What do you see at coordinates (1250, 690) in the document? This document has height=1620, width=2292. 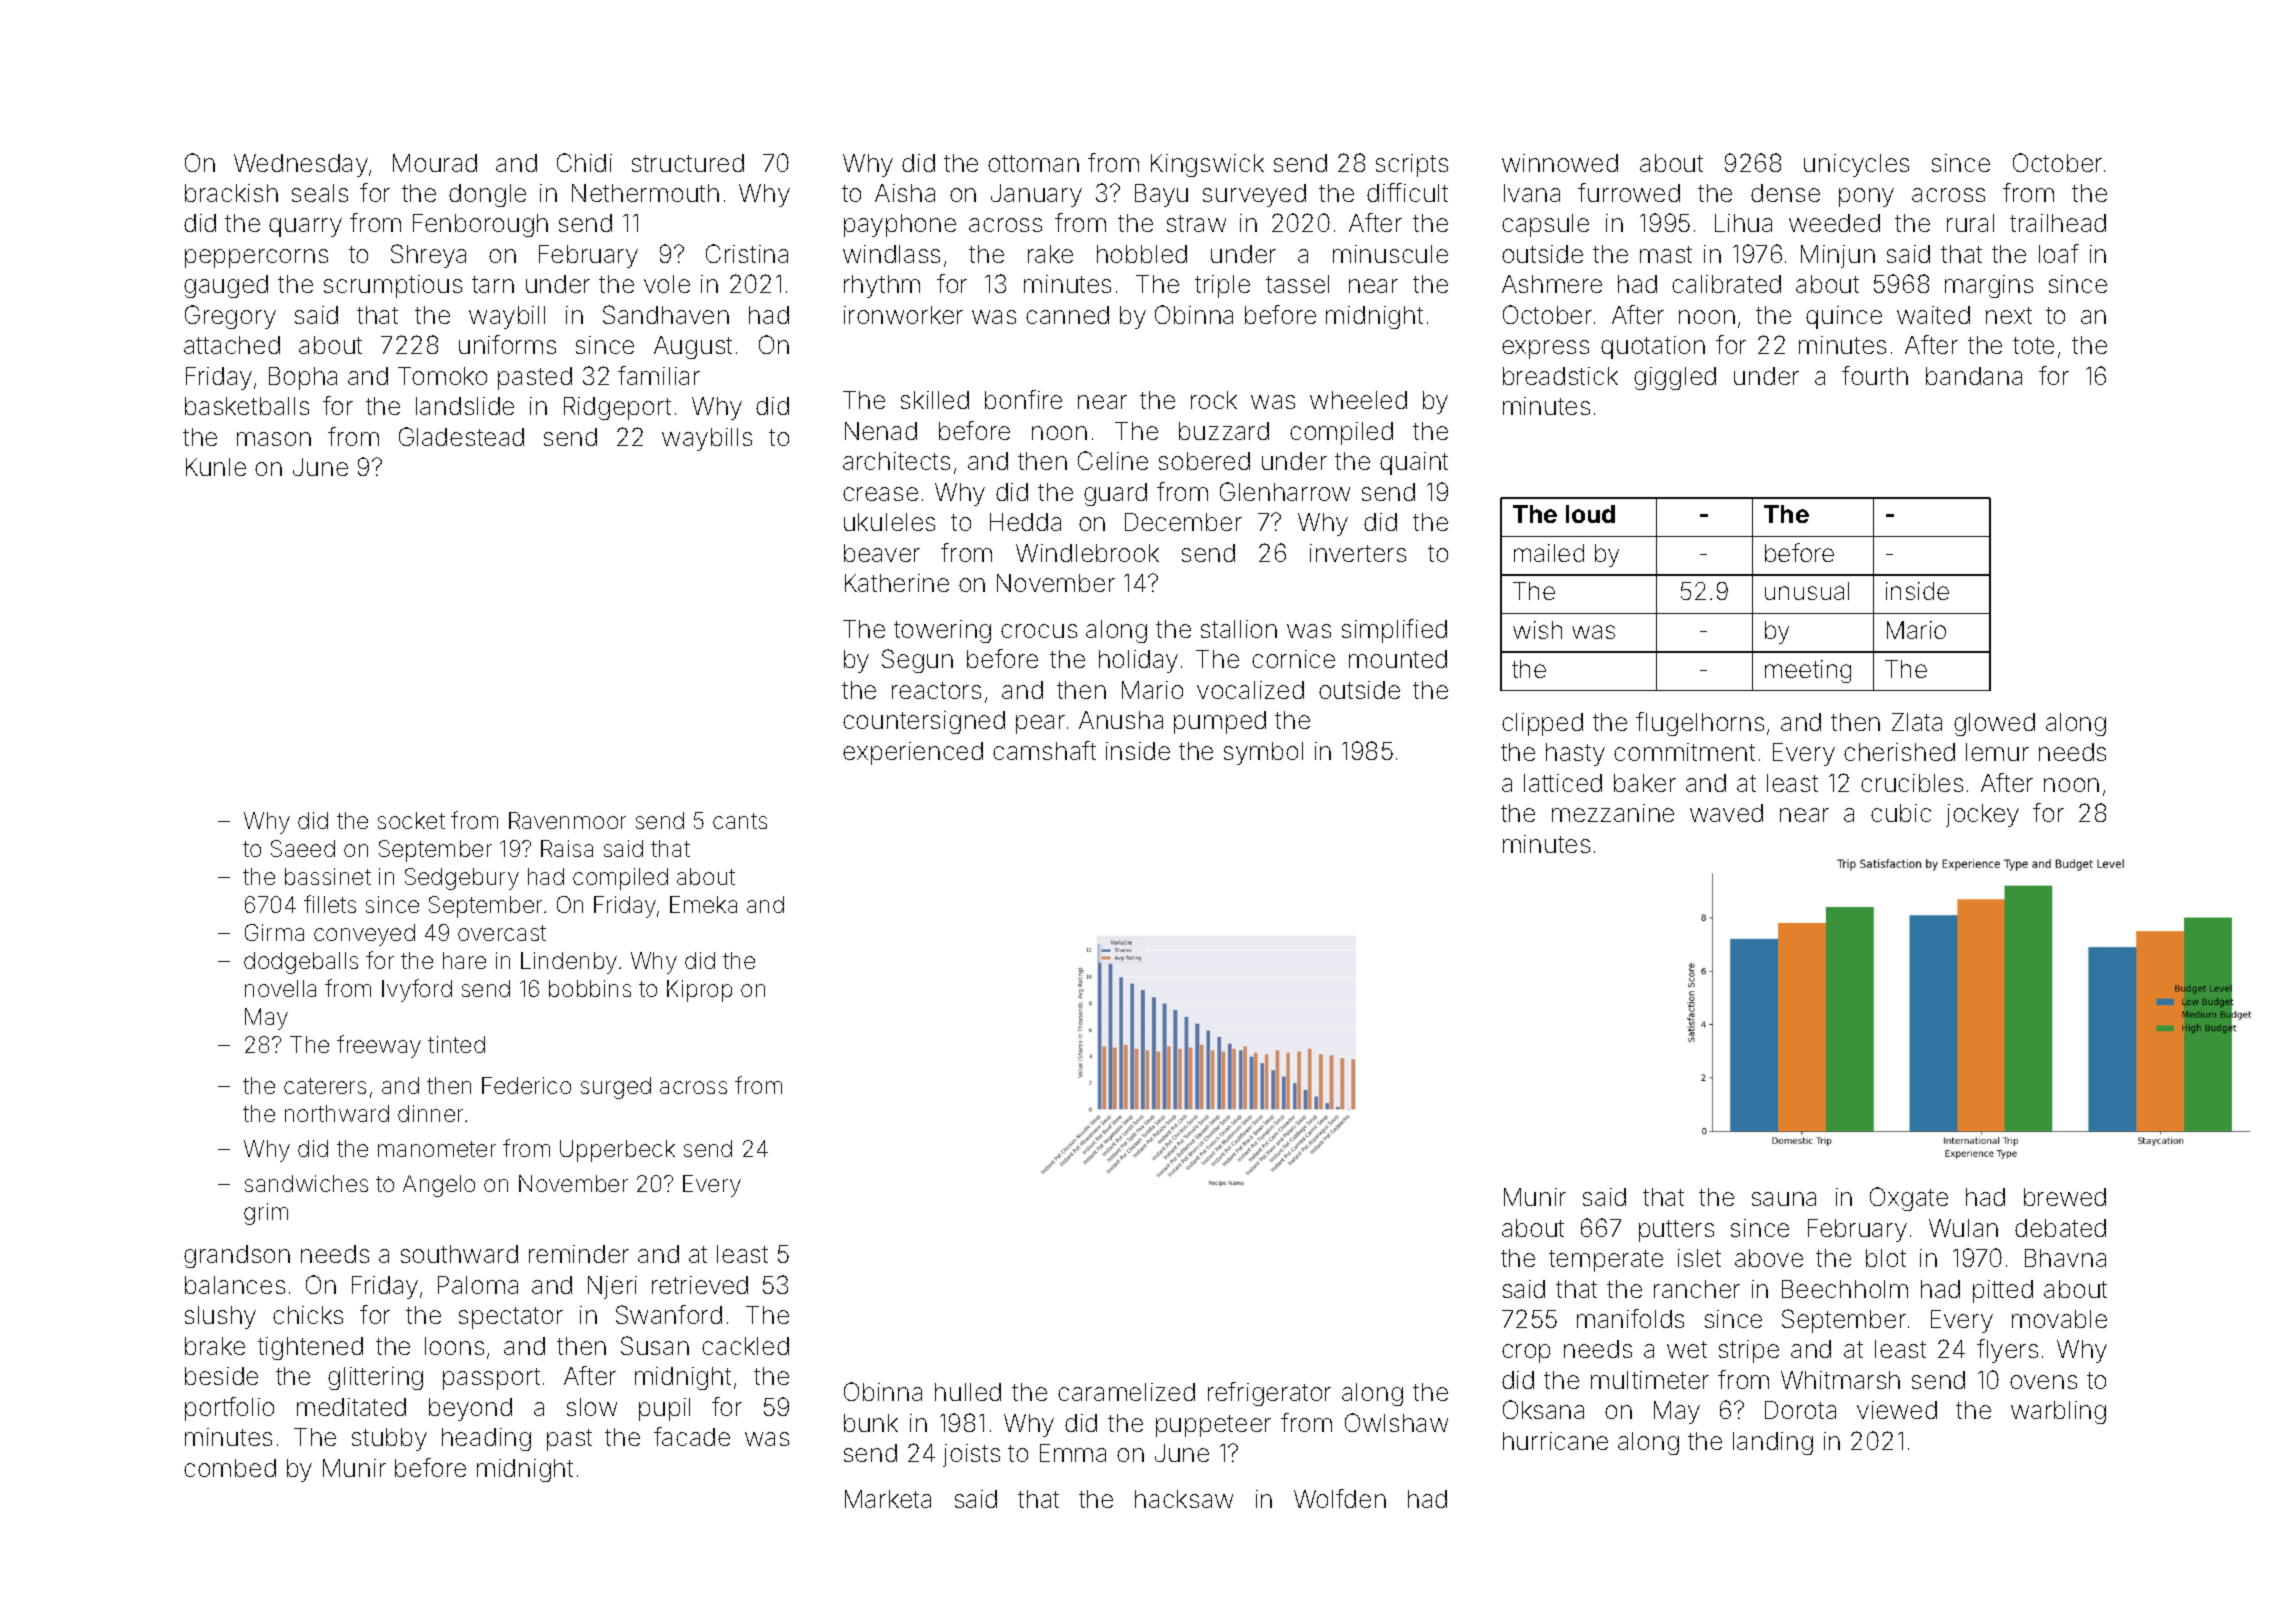 I see `vocalized` at bounding box center [1250, 690].
